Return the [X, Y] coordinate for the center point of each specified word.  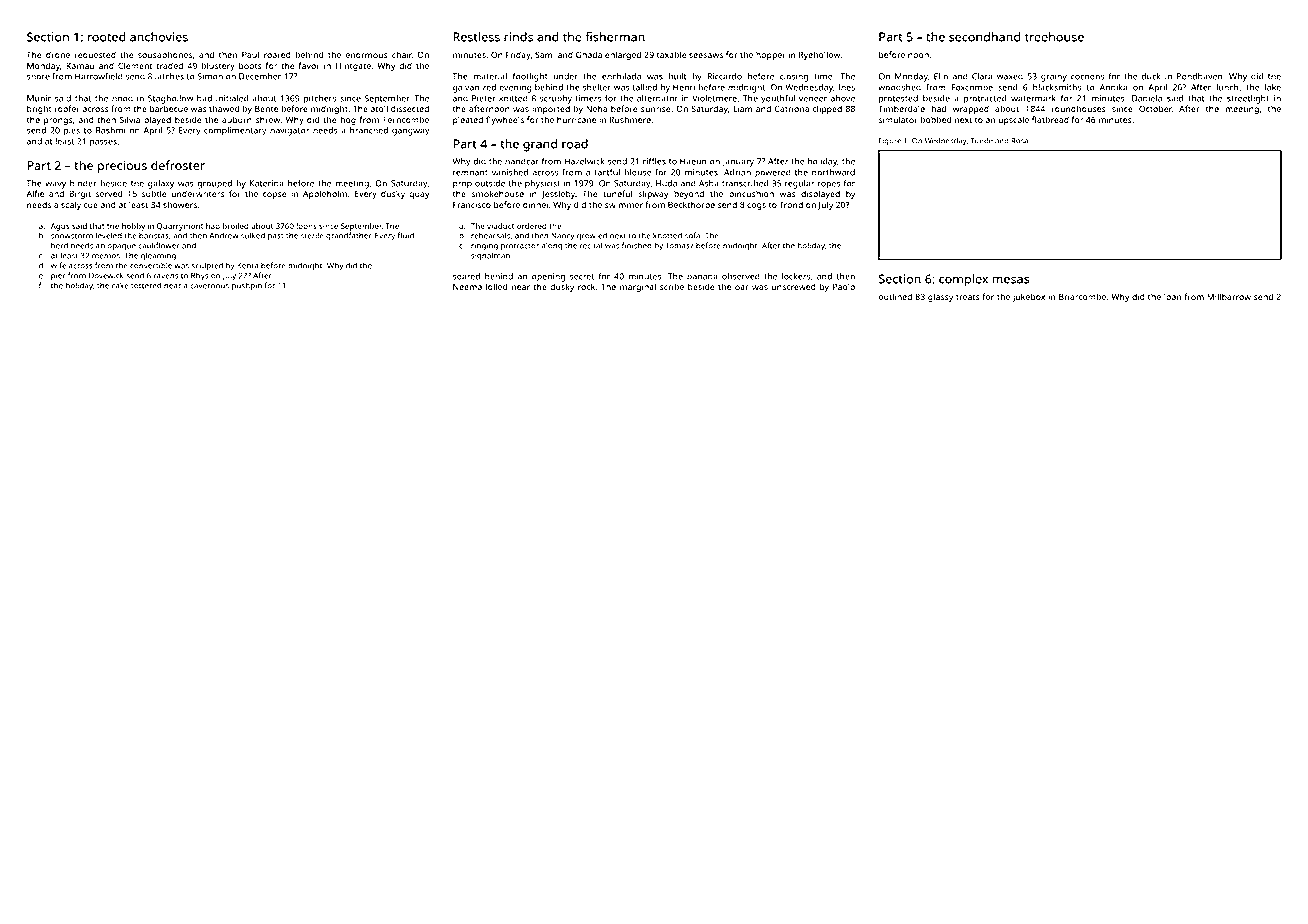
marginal [638, 287]
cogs [756, 206]
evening [515, 88]
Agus [60, 227]
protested [898, 99]
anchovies [159, 37]
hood [122, 98]
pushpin [247, 286]
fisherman [615, 37]
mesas [1010, 280]
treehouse [1054, 37]
